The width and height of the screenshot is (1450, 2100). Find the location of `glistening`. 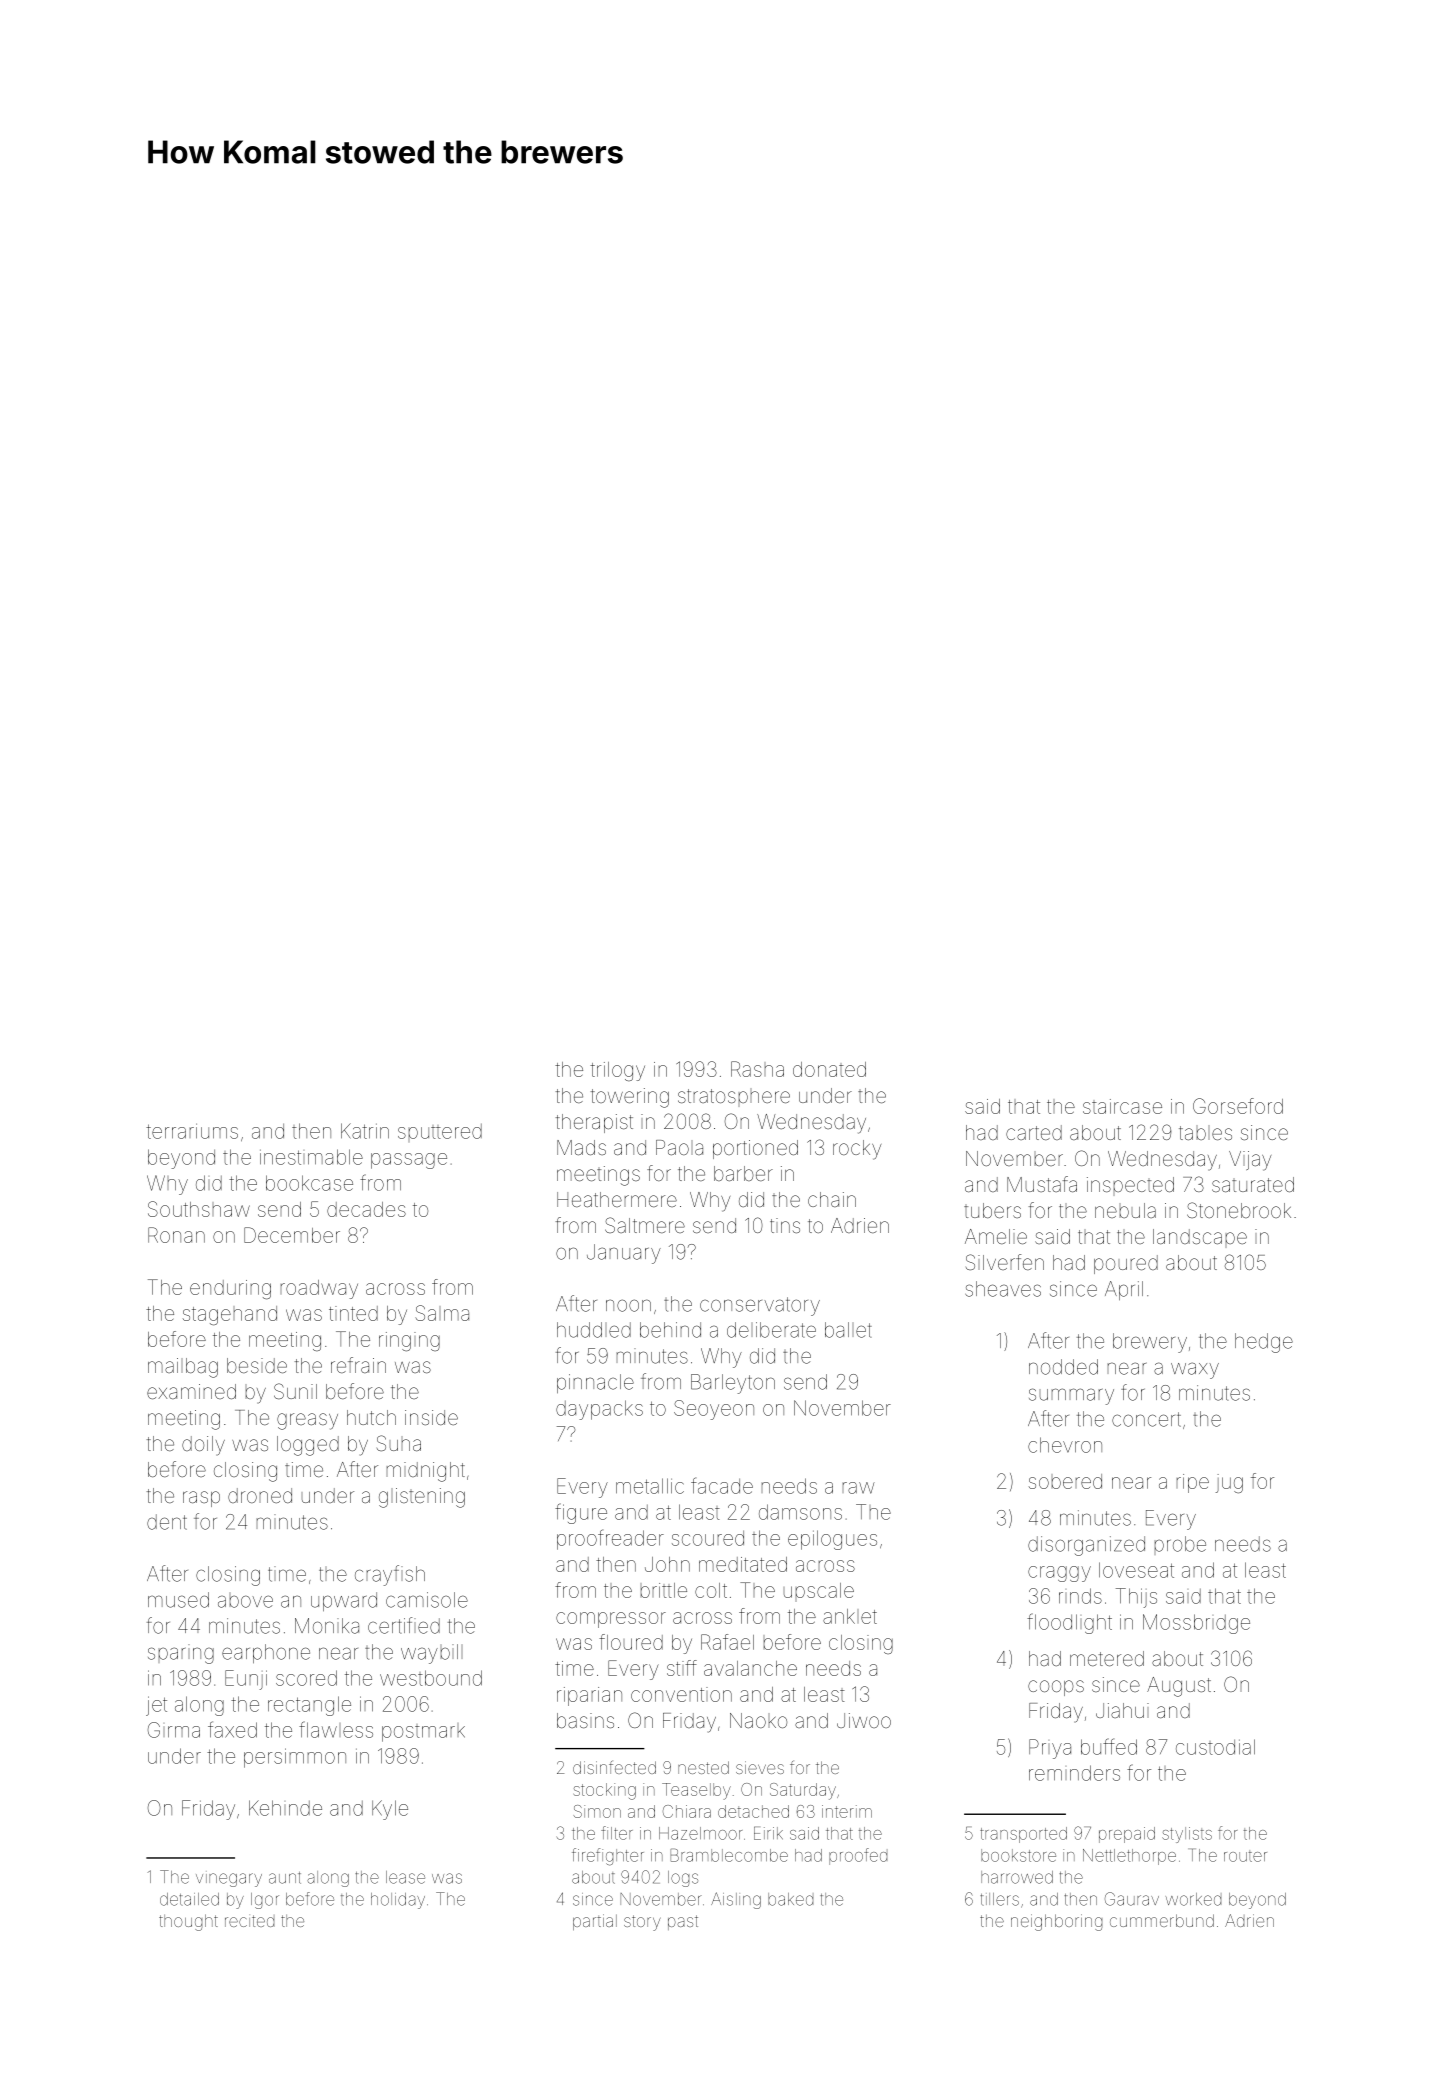

glistening is located at coordinates (422, 1498).
